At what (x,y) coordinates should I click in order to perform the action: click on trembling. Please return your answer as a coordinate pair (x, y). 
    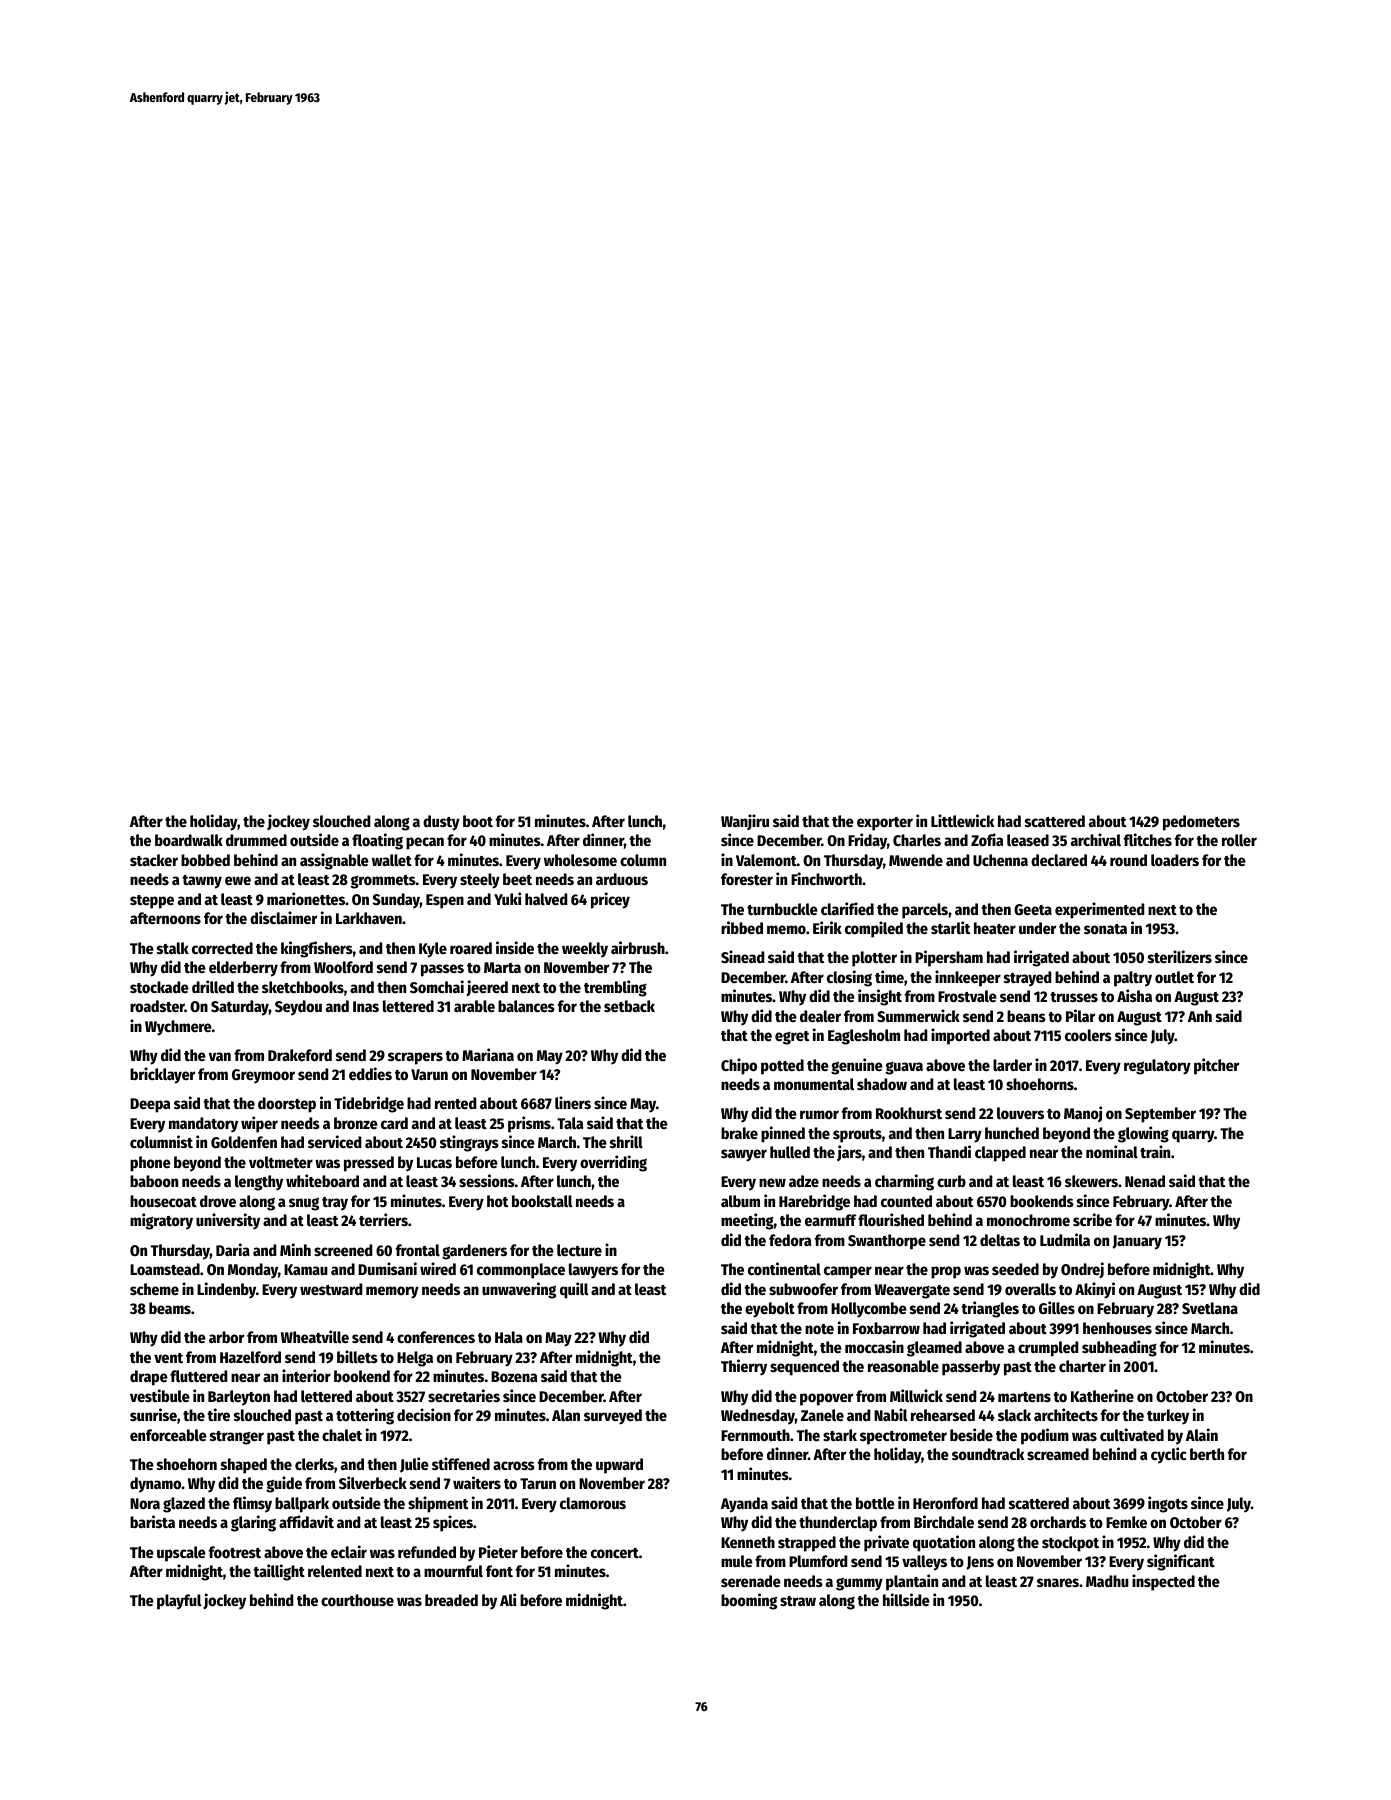
    Looking at the image, I should click on (615, 988).
